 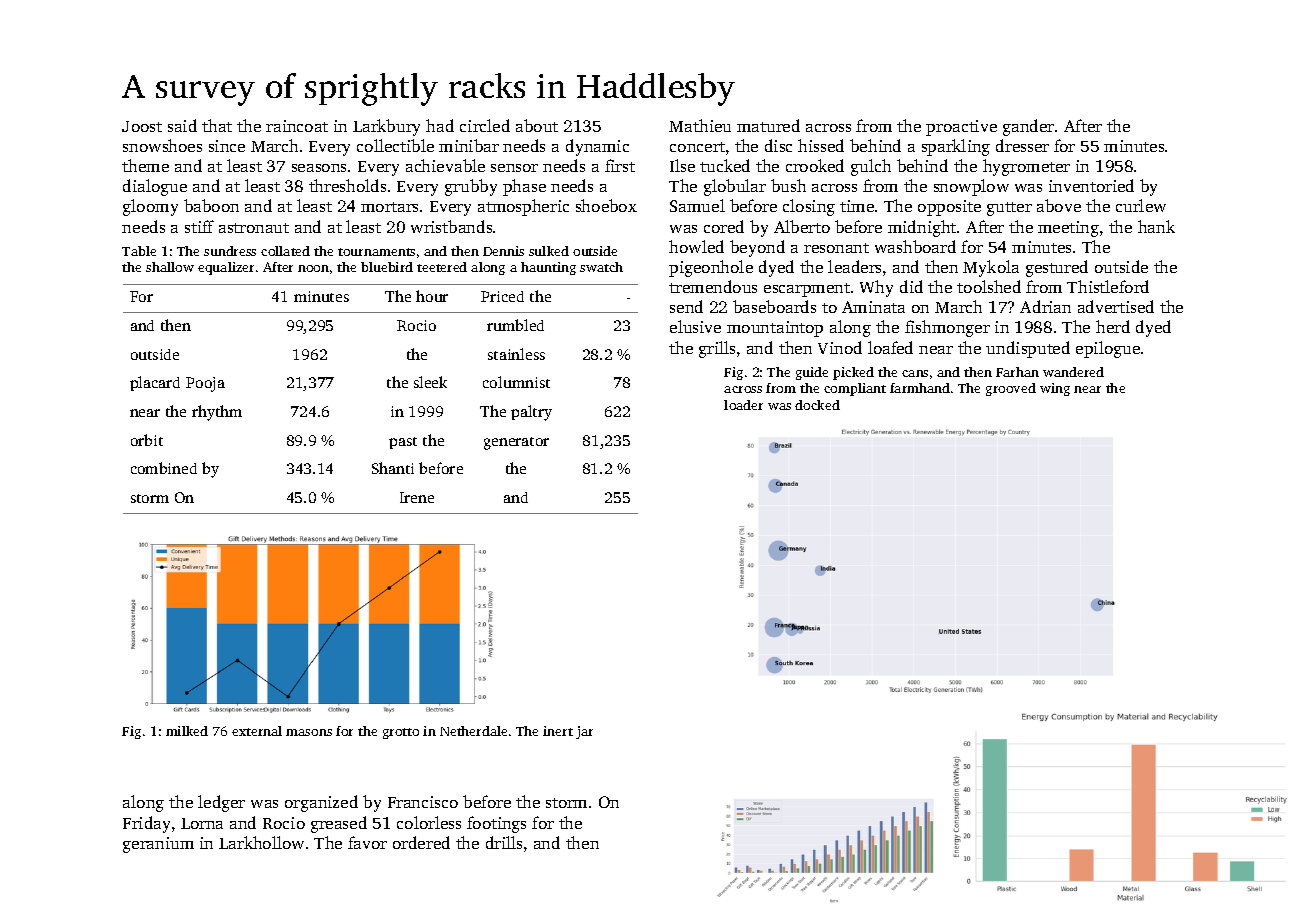 I want to click on raincoat, so click(x=297, y=126).
